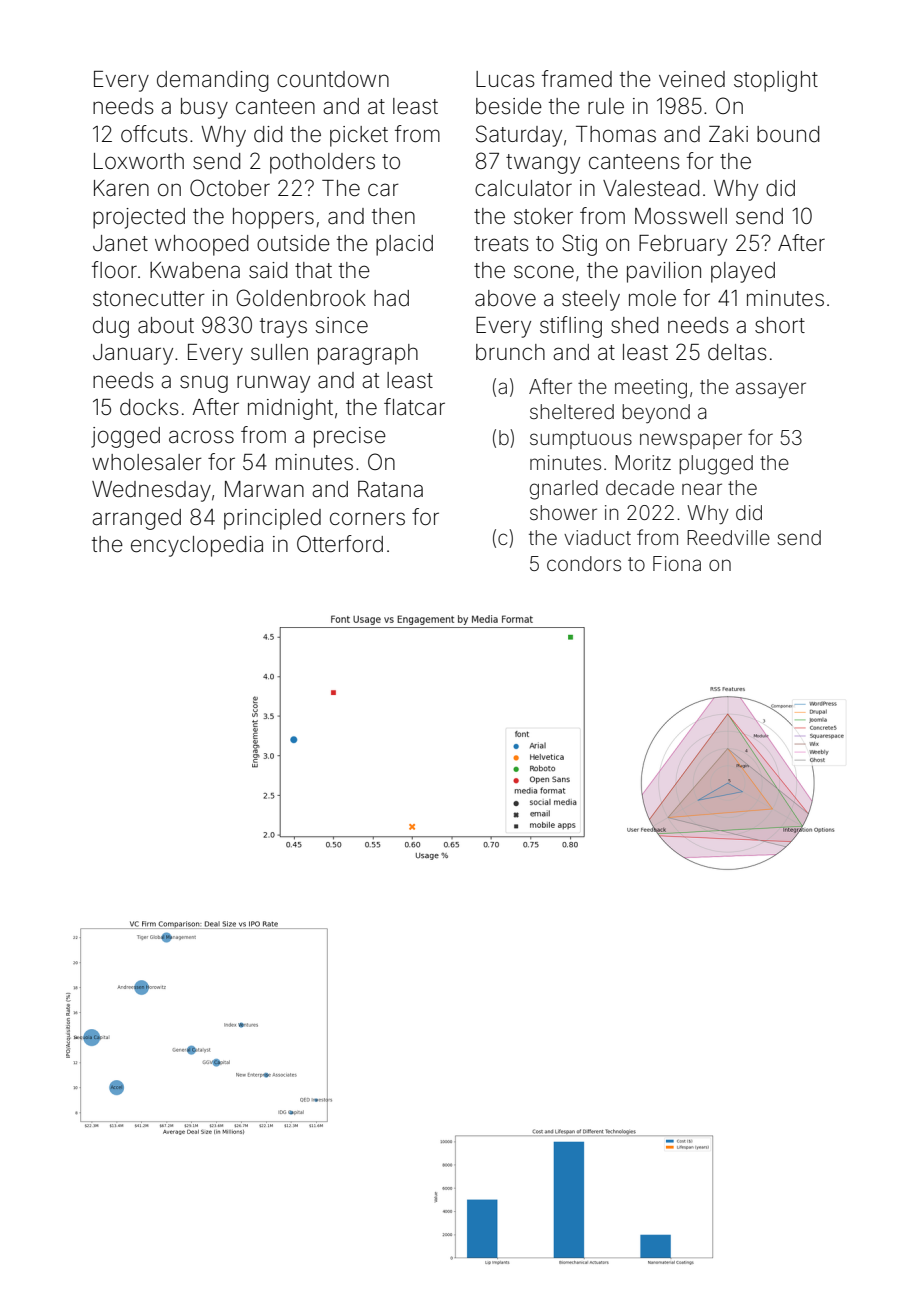 The width and height of the document is (924, 1314). I want to click on bound, so click(788, 134).
